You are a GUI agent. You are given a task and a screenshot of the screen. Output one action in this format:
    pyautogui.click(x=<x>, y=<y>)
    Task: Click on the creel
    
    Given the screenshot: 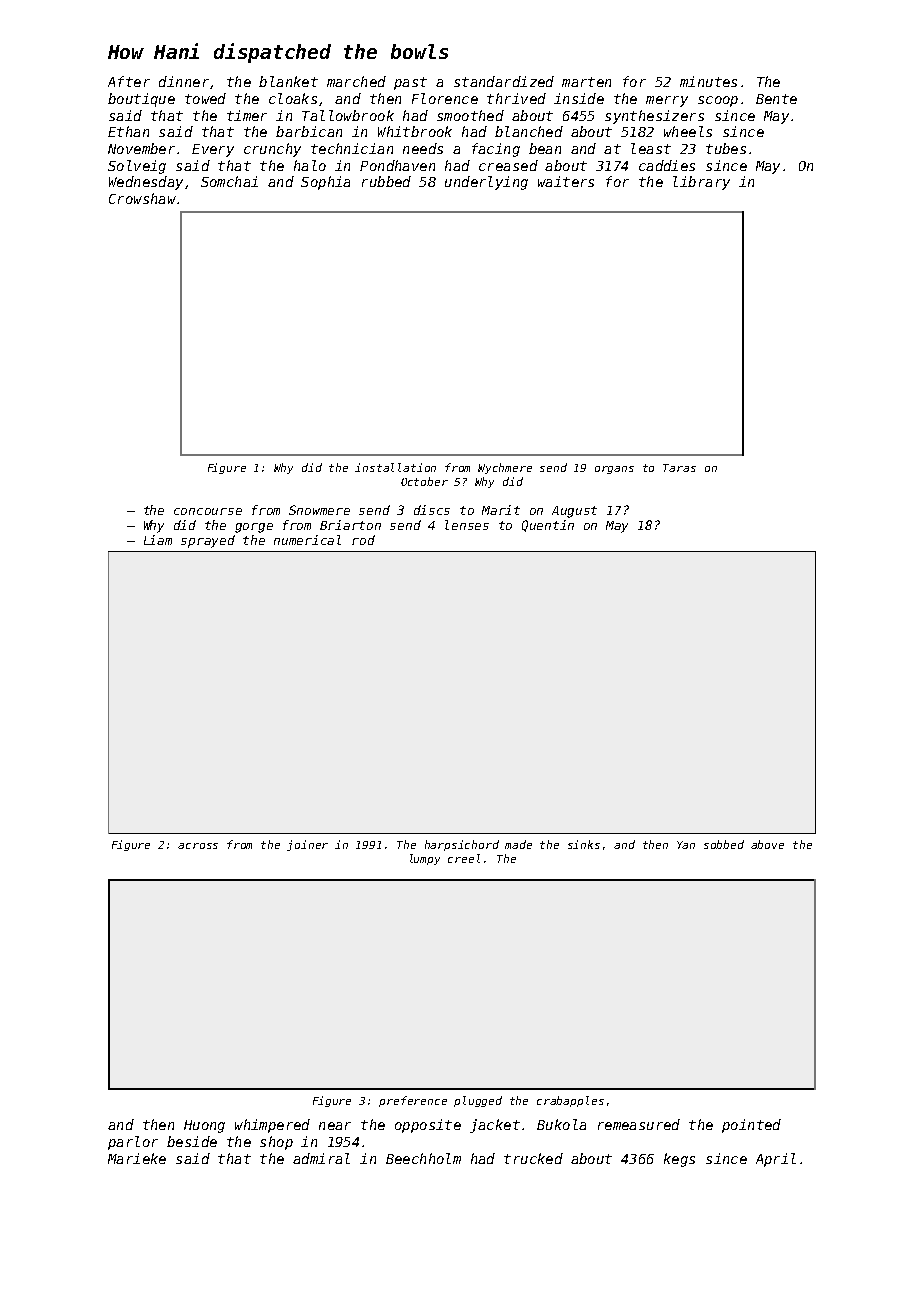 What is the action you would take?
    pyautogui.click(x=464, y=858)
